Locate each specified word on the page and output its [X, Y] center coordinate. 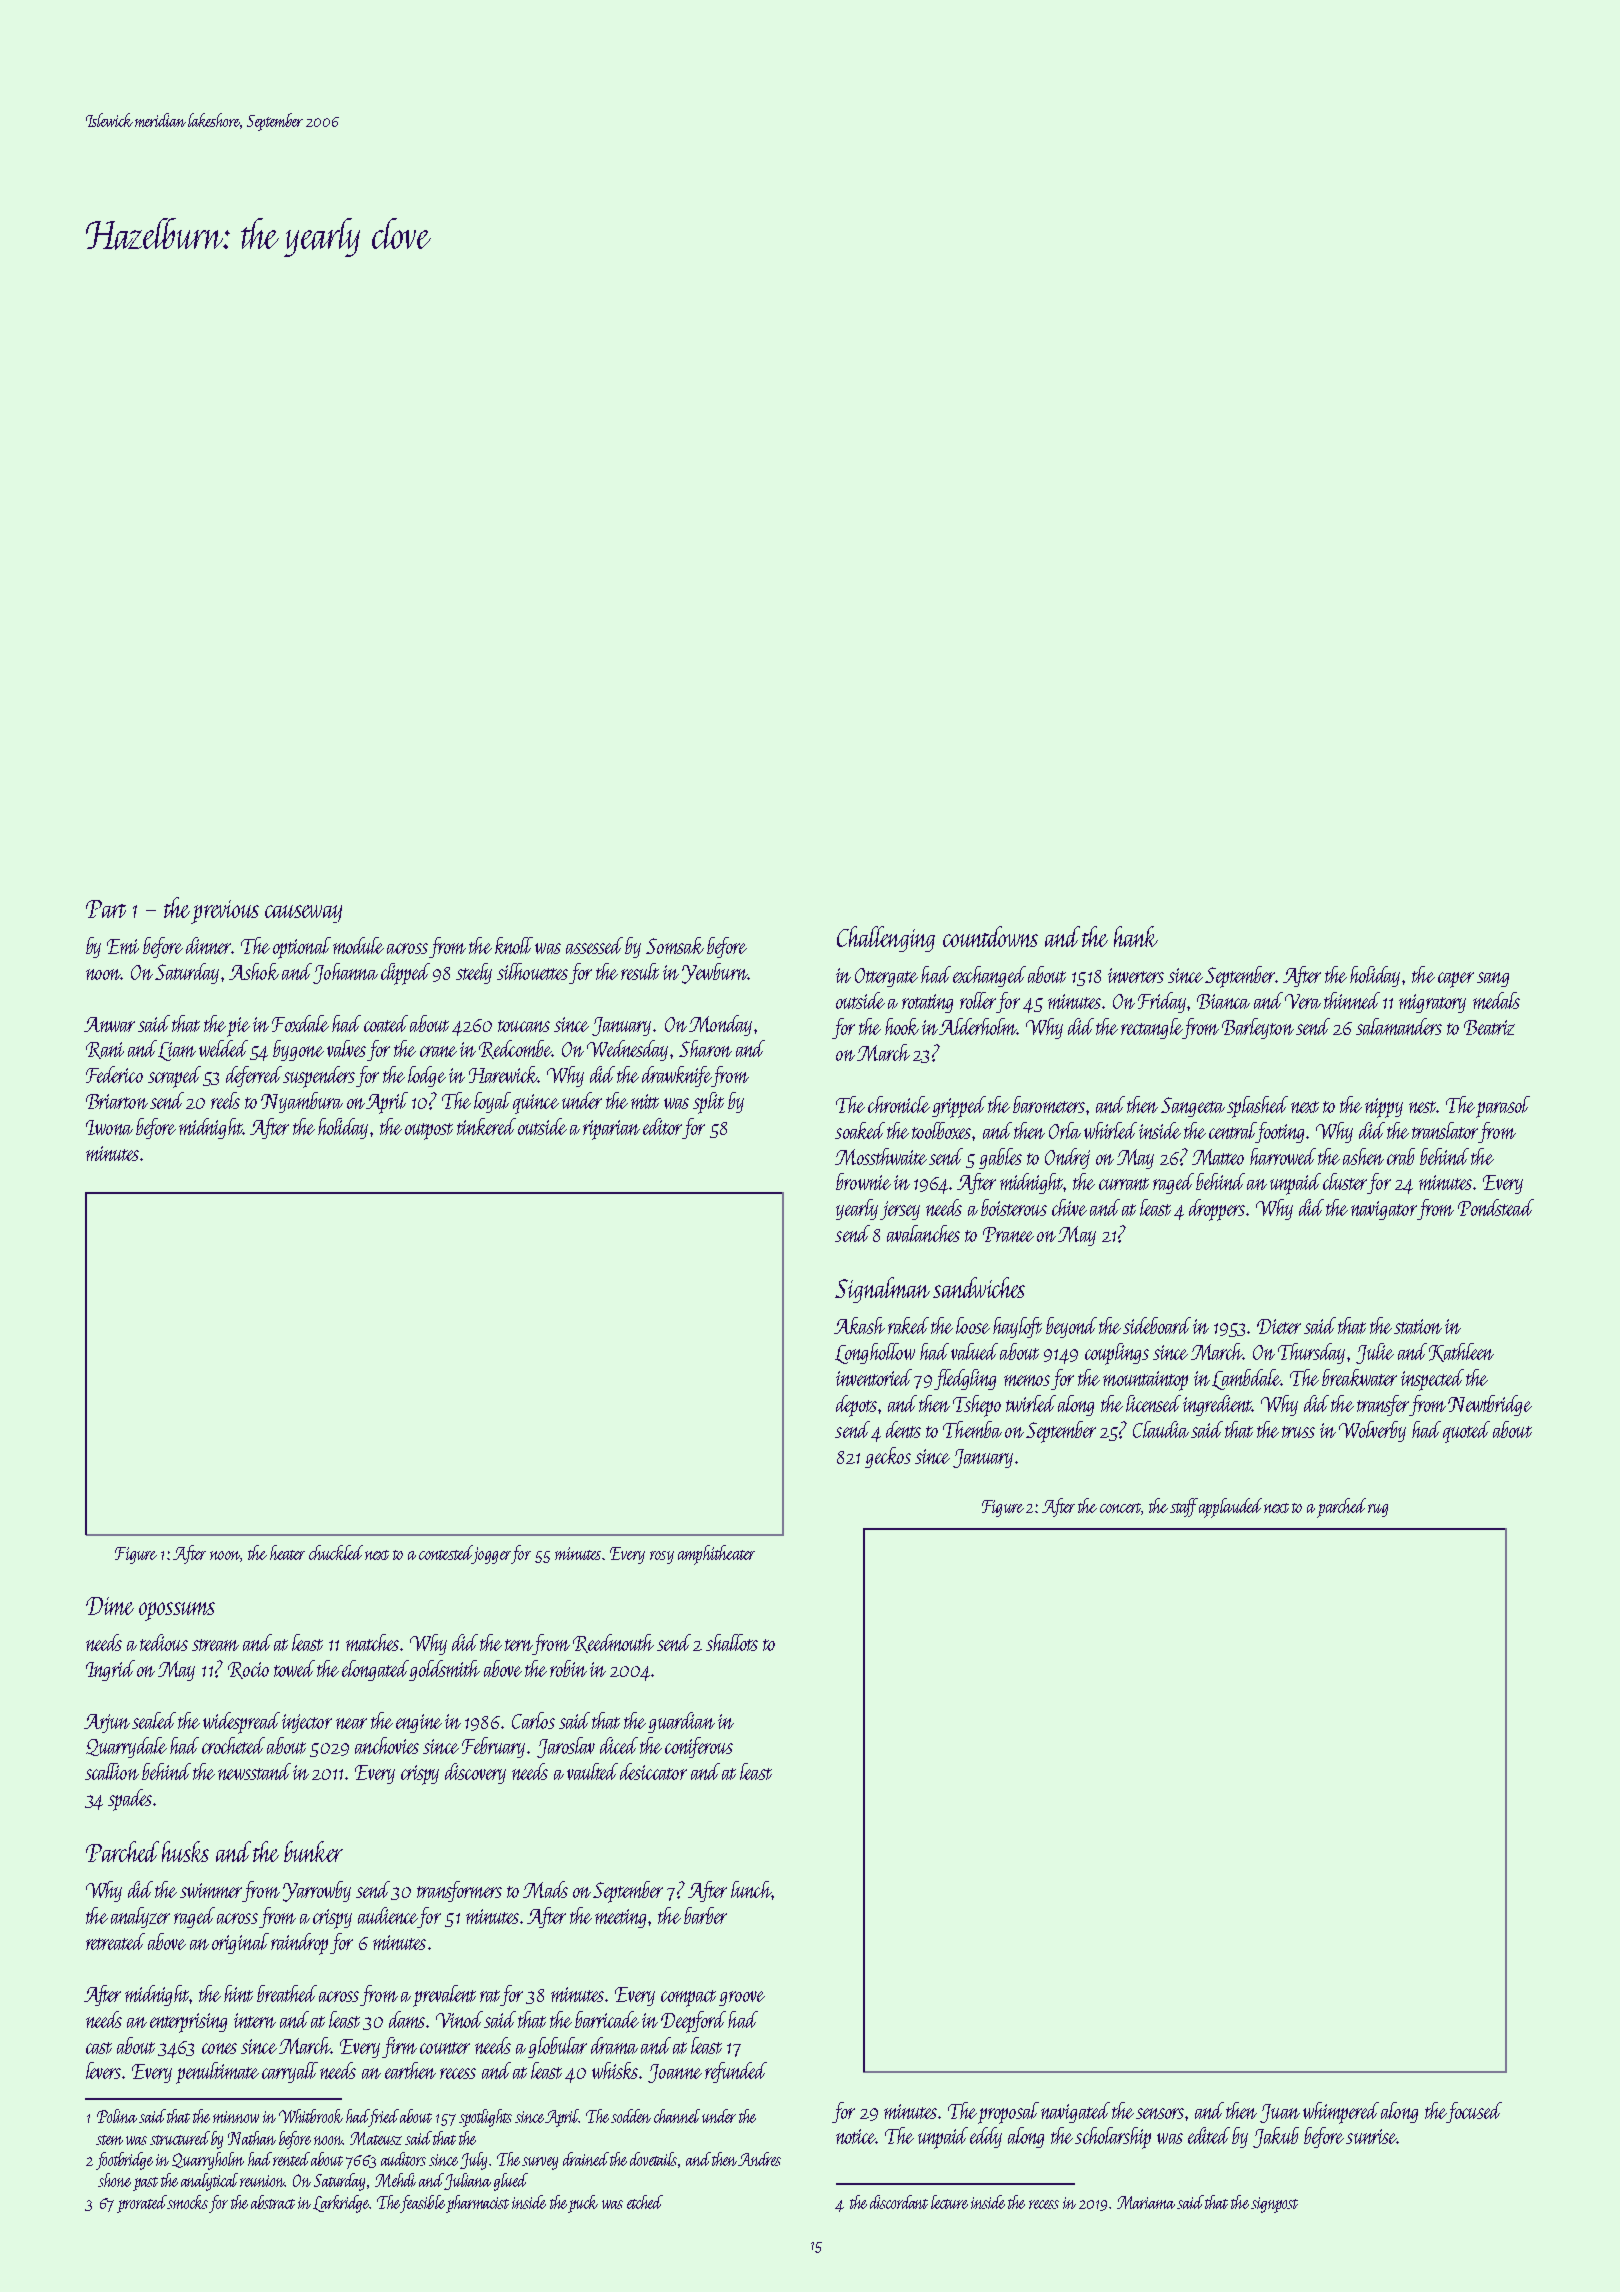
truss [1298, 1432]
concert [1120, 1508]
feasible [423, 2204]
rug [1378, 1510]
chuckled [336, 1552]
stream [215, 1645]
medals [1496, 1000]
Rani [105, 1050]
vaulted [592, 1771]
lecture [949, 2202]
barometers [1049, 1104]
